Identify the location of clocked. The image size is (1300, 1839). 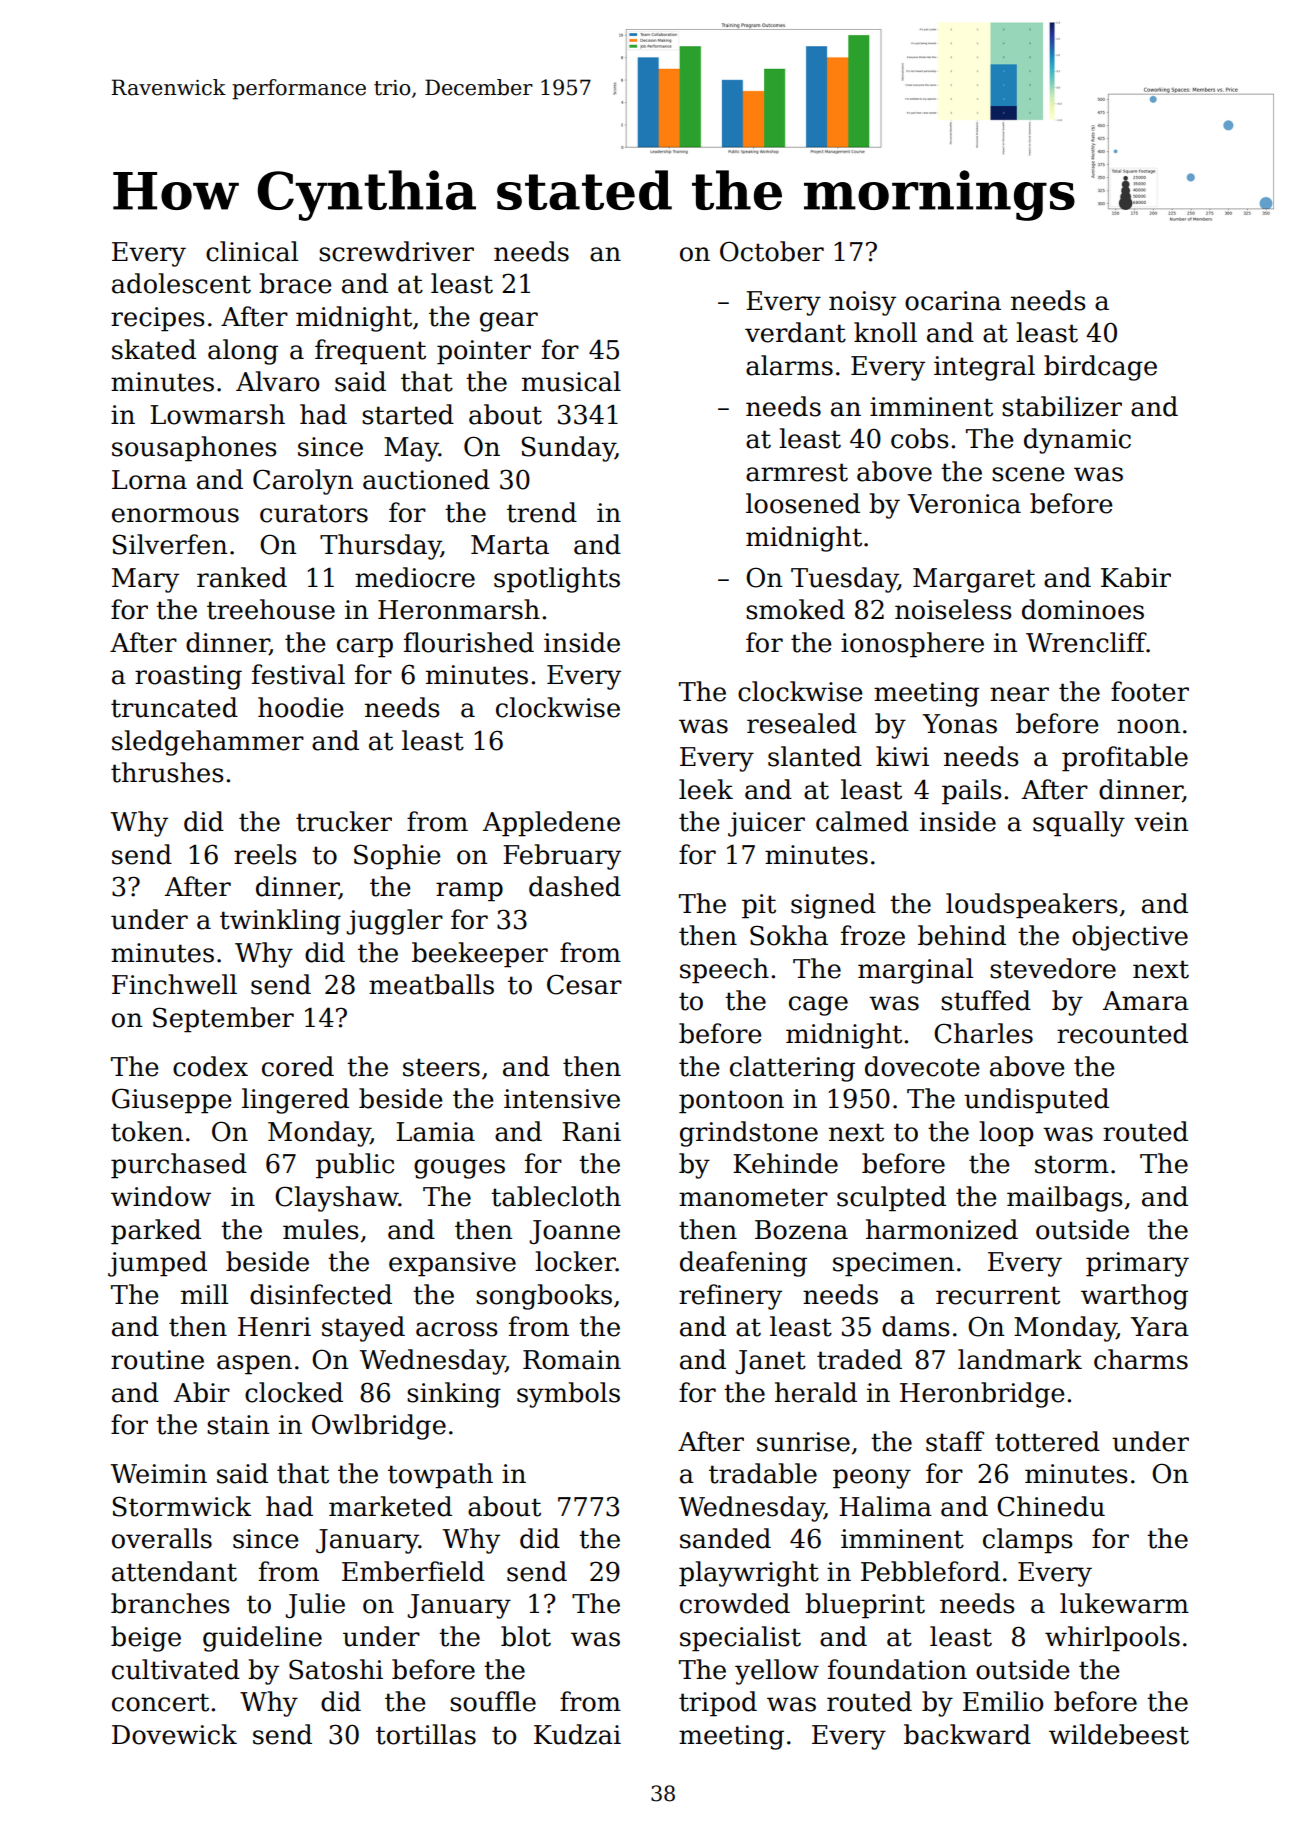
(294, 1392).
